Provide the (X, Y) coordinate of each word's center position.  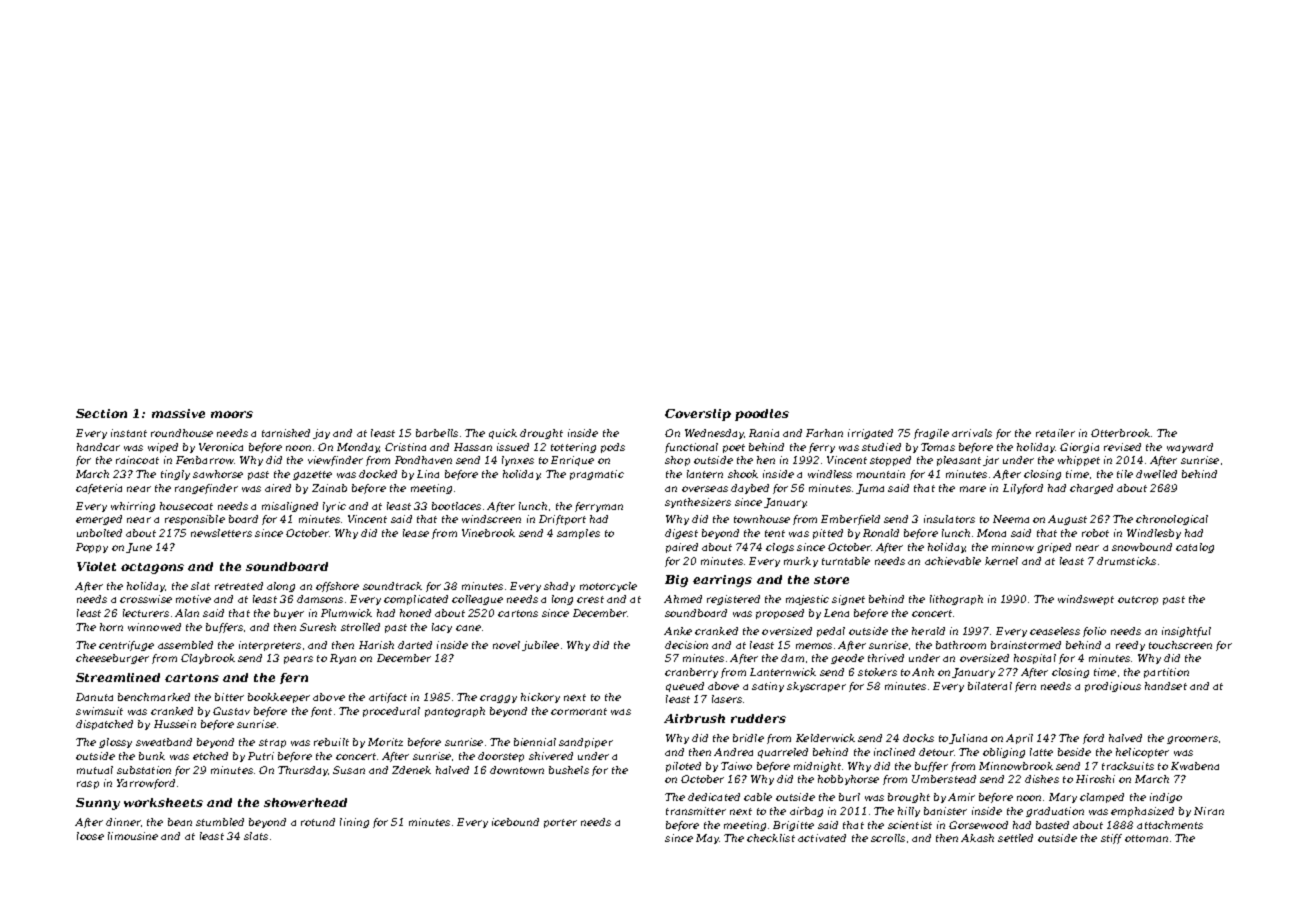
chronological (1172, 520)
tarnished (286, 433)
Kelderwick (825, 738)
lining (354, 823)
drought (541, 434)
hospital (1035, 659)
